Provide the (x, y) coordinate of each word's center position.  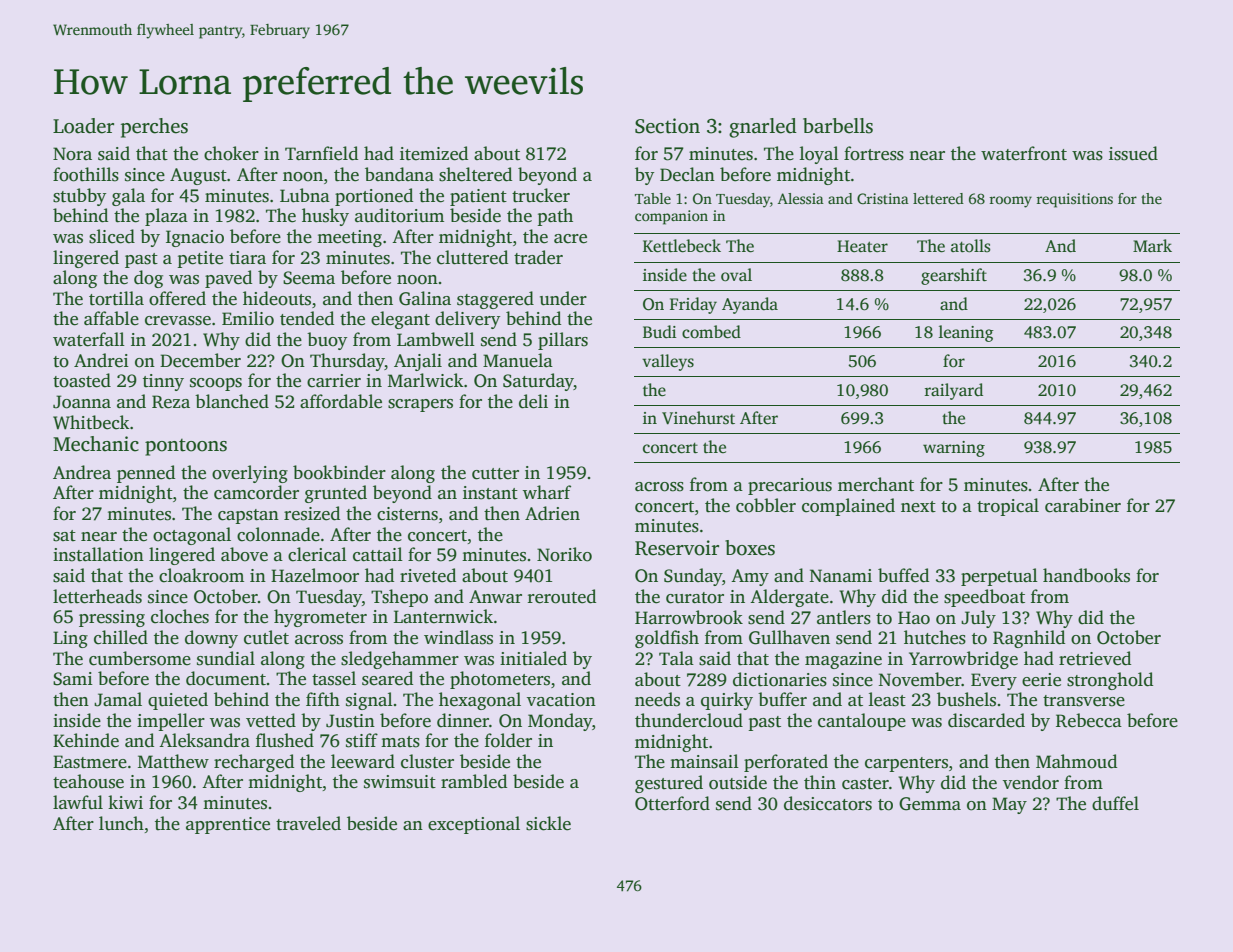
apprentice (228, 825)
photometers (500, 680)
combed (711, 332)
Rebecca (1089, 720)
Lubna (305, 195)
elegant (400, 320)
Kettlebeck (682, 246)
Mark (1152, 245)
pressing (112, 618)
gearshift (954, 276)
